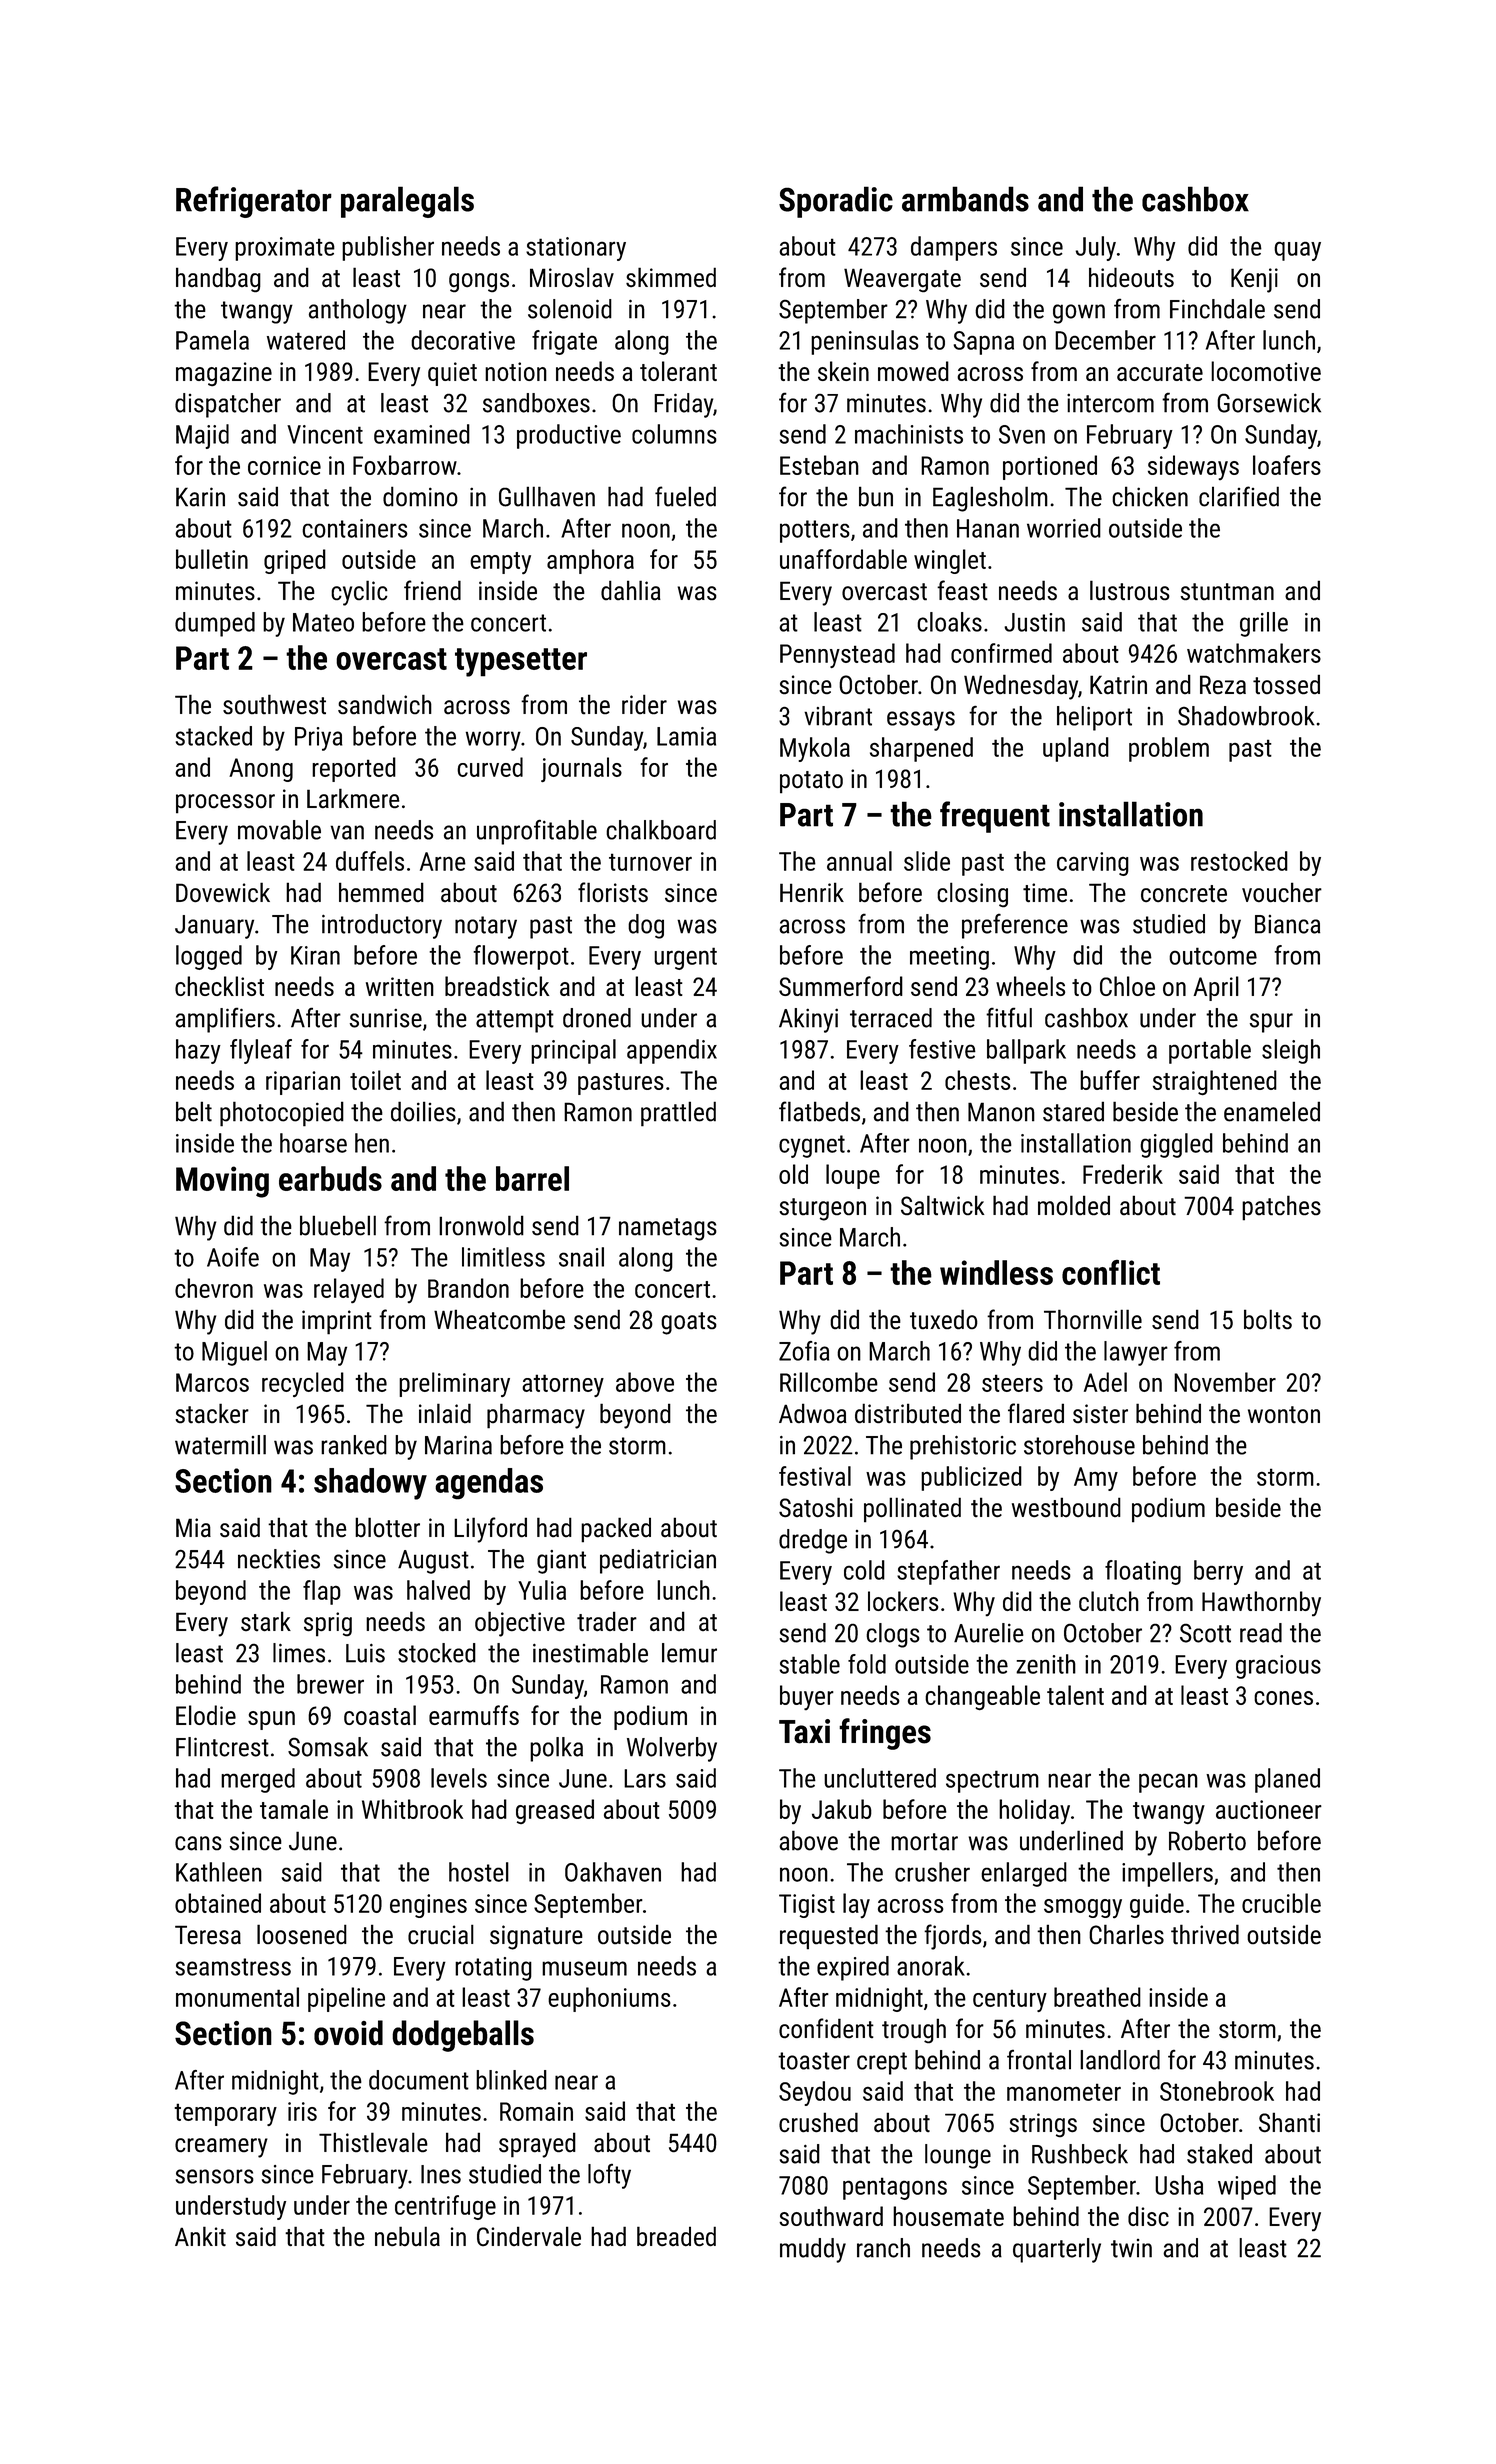  I want to click on tolerant, so click(678, 371).
